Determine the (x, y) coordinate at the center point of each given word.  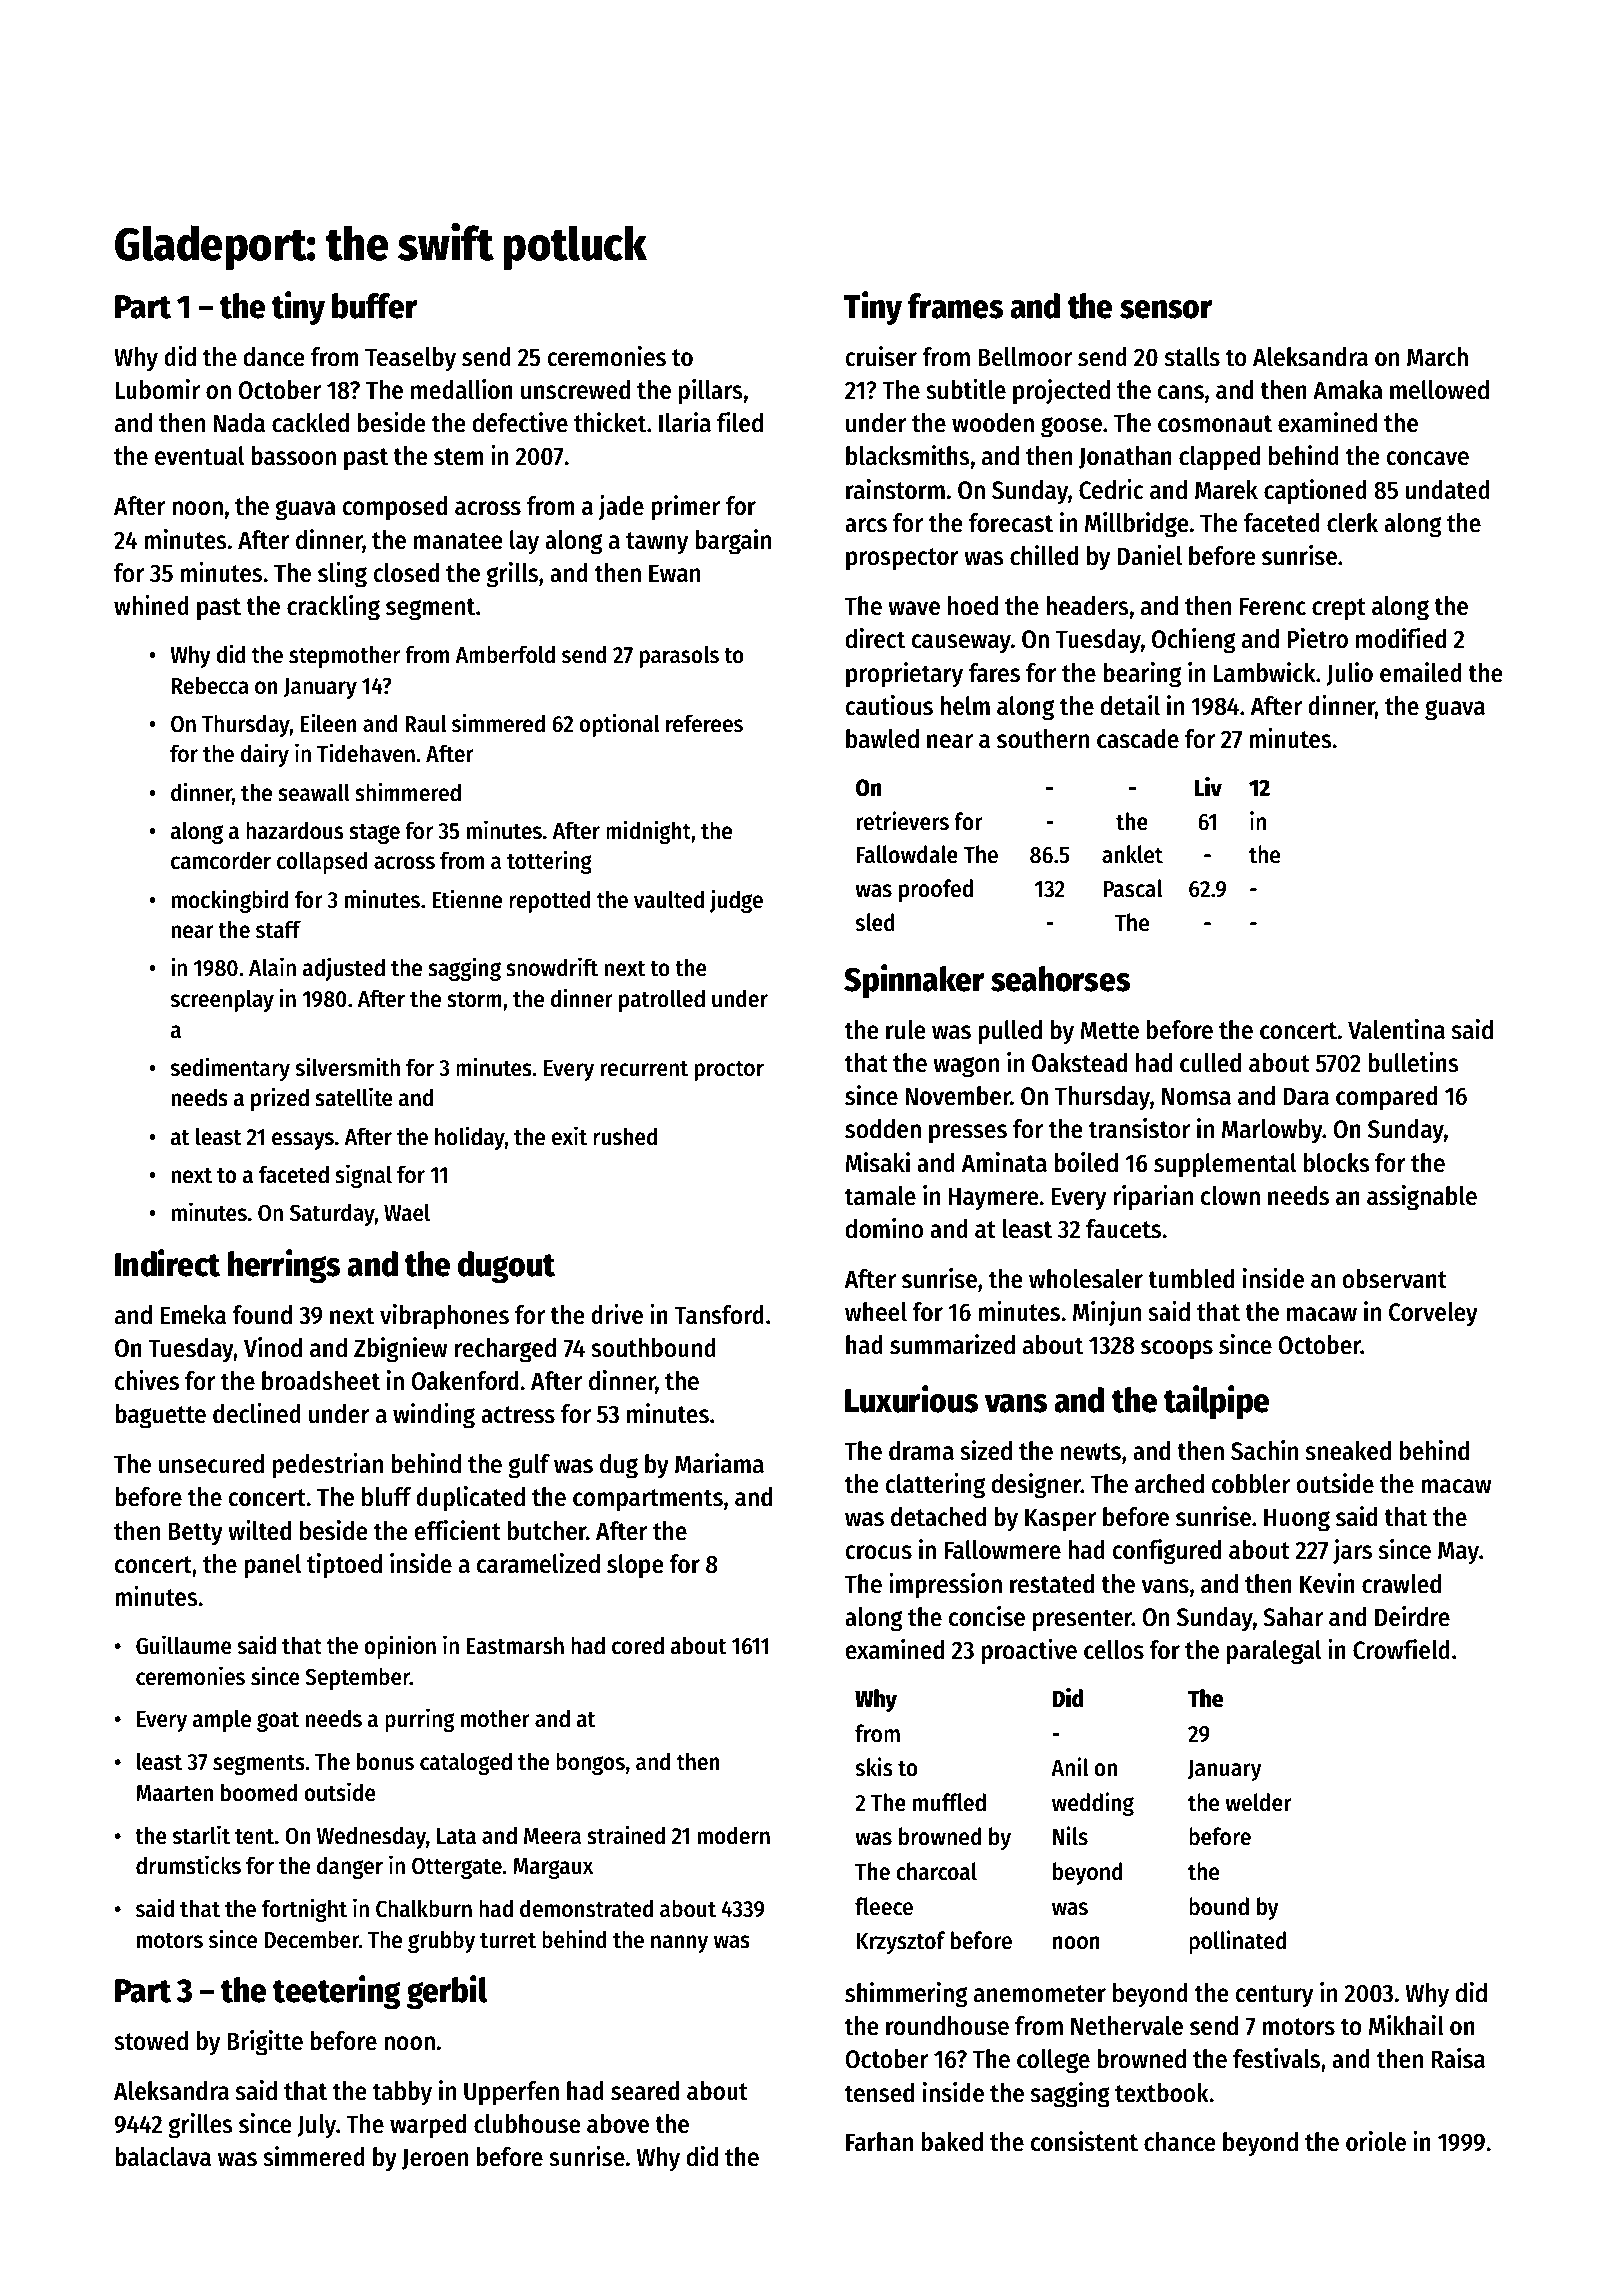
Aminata (1004, 1162)
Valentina (1396, 1029)
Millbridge (1137, 525)
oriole (1376, 2141)
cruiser (881, 356)
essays (303, 1141)
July (317, 2126)
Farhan (879, 2142)
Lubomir (157, 389)
